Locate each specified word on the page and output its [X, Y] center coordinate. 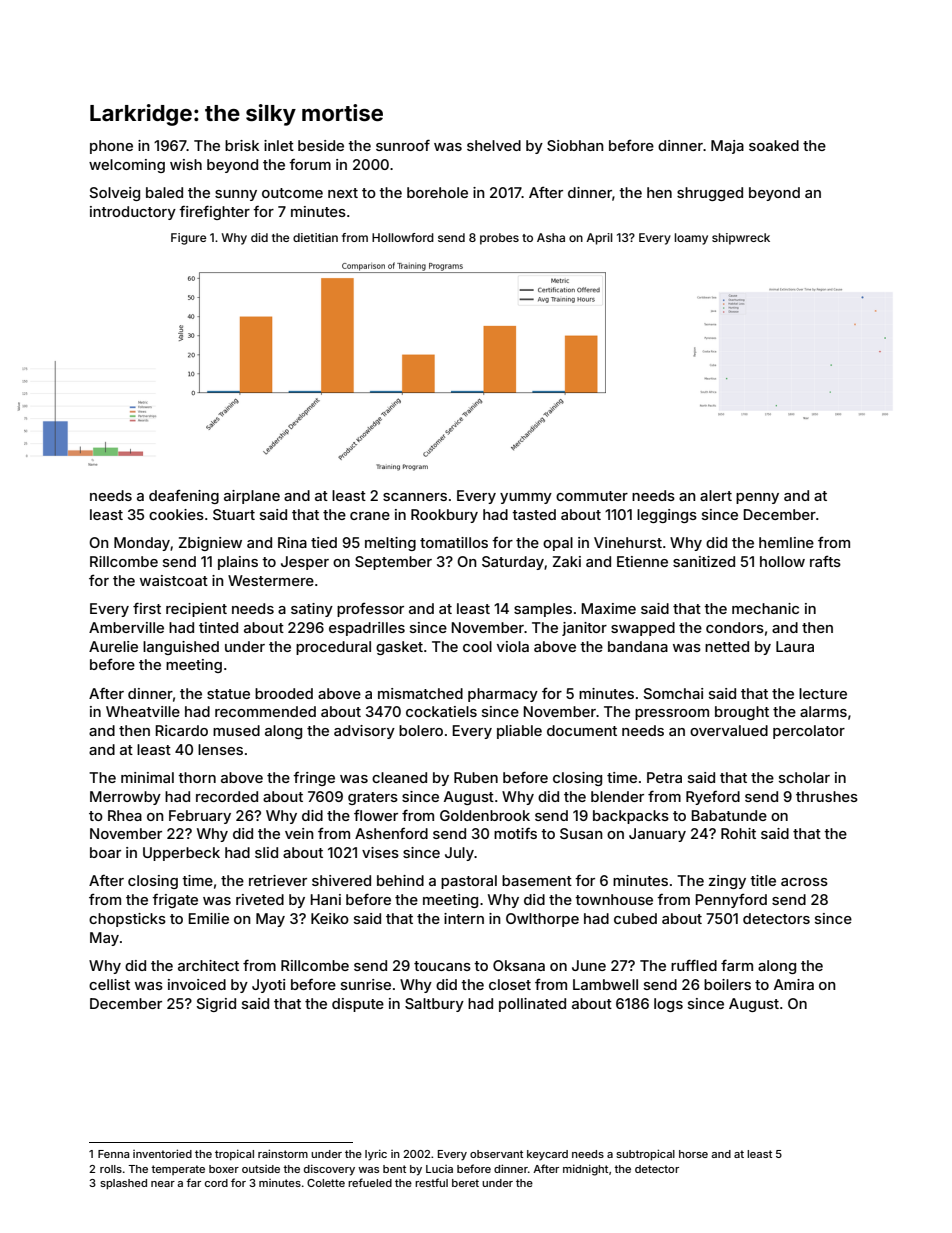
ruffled [694, 965]
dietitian [315, 237]
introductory [133, 213]
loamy [691, 239]
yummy [526, 498]
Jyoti [268, 986]
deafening [184, 497]
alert [716, 495]
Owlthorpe [542, 920]
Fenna [114, 1154]
